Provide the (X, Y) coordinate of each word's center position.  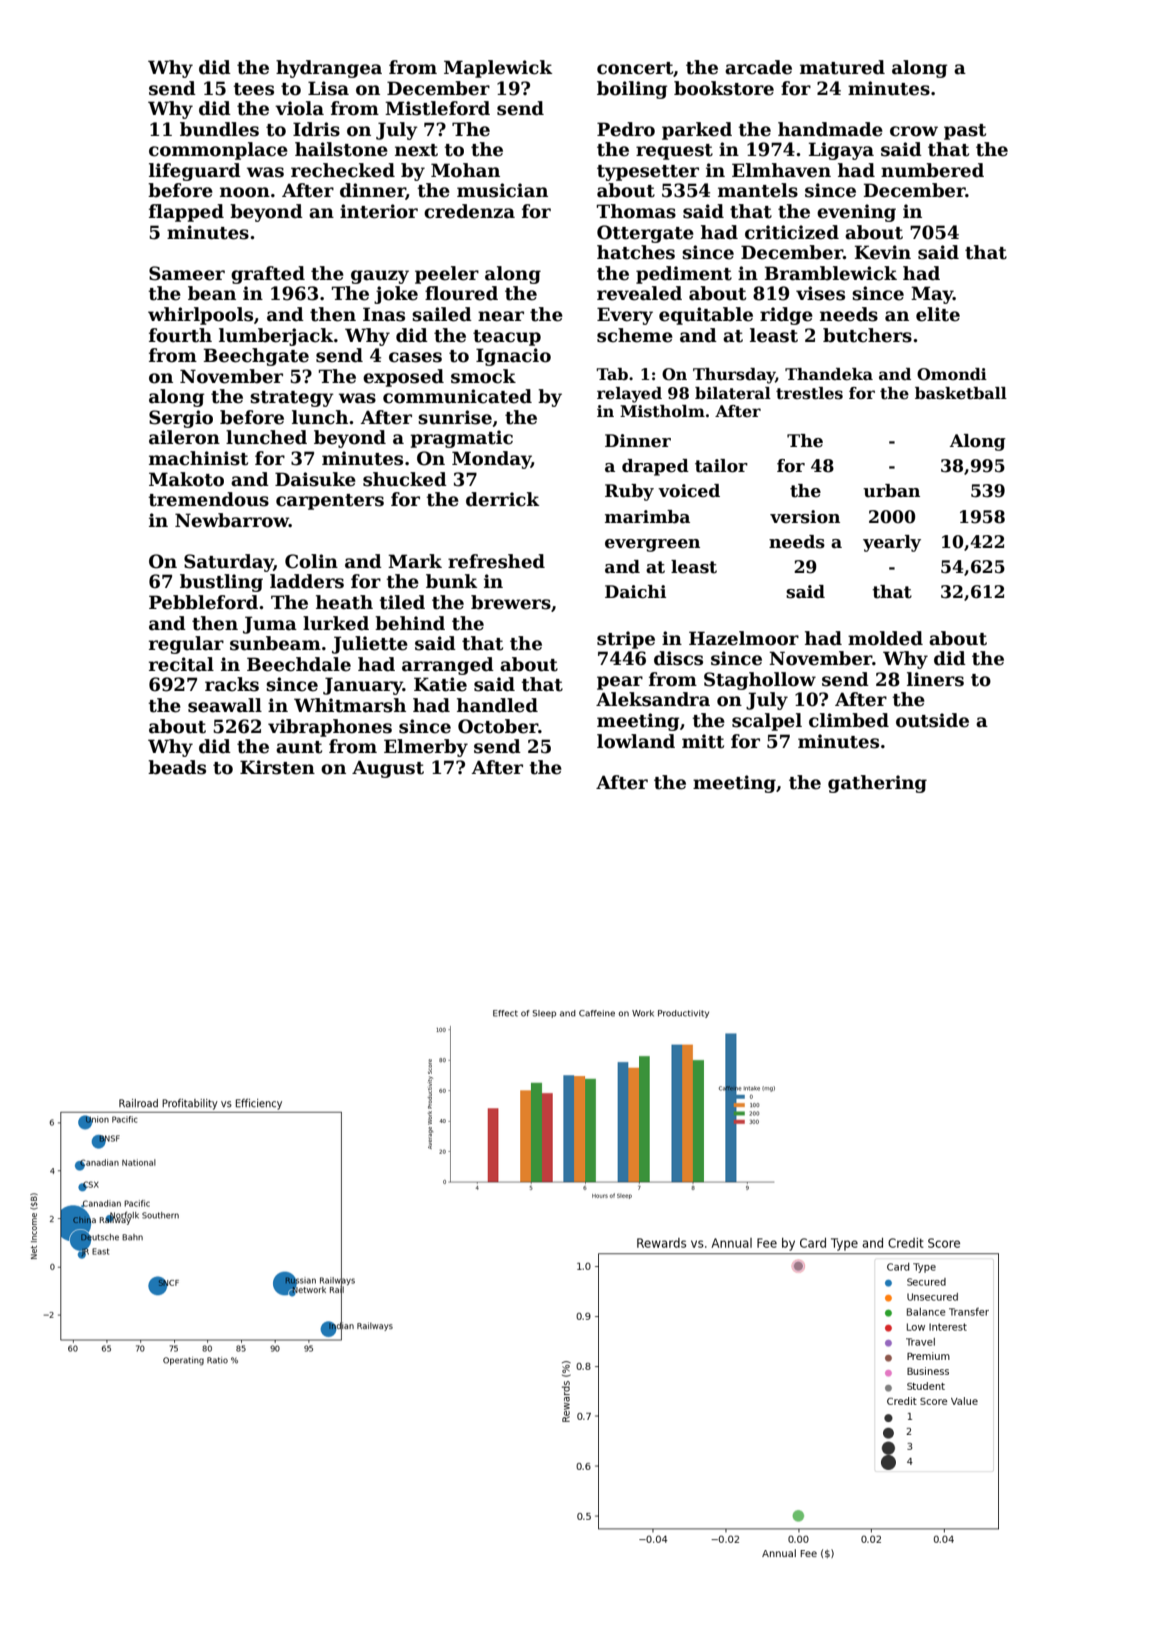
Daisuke (315, 479)
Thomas (636, 211)
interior (379, 211)
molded (885, 638)
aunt (299, 747)
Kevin (882, 252)
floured (461, 293)
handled (497, 705)
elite (938, 314)
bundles (219, 129)
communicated (457, 396)
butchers (867, 335)
